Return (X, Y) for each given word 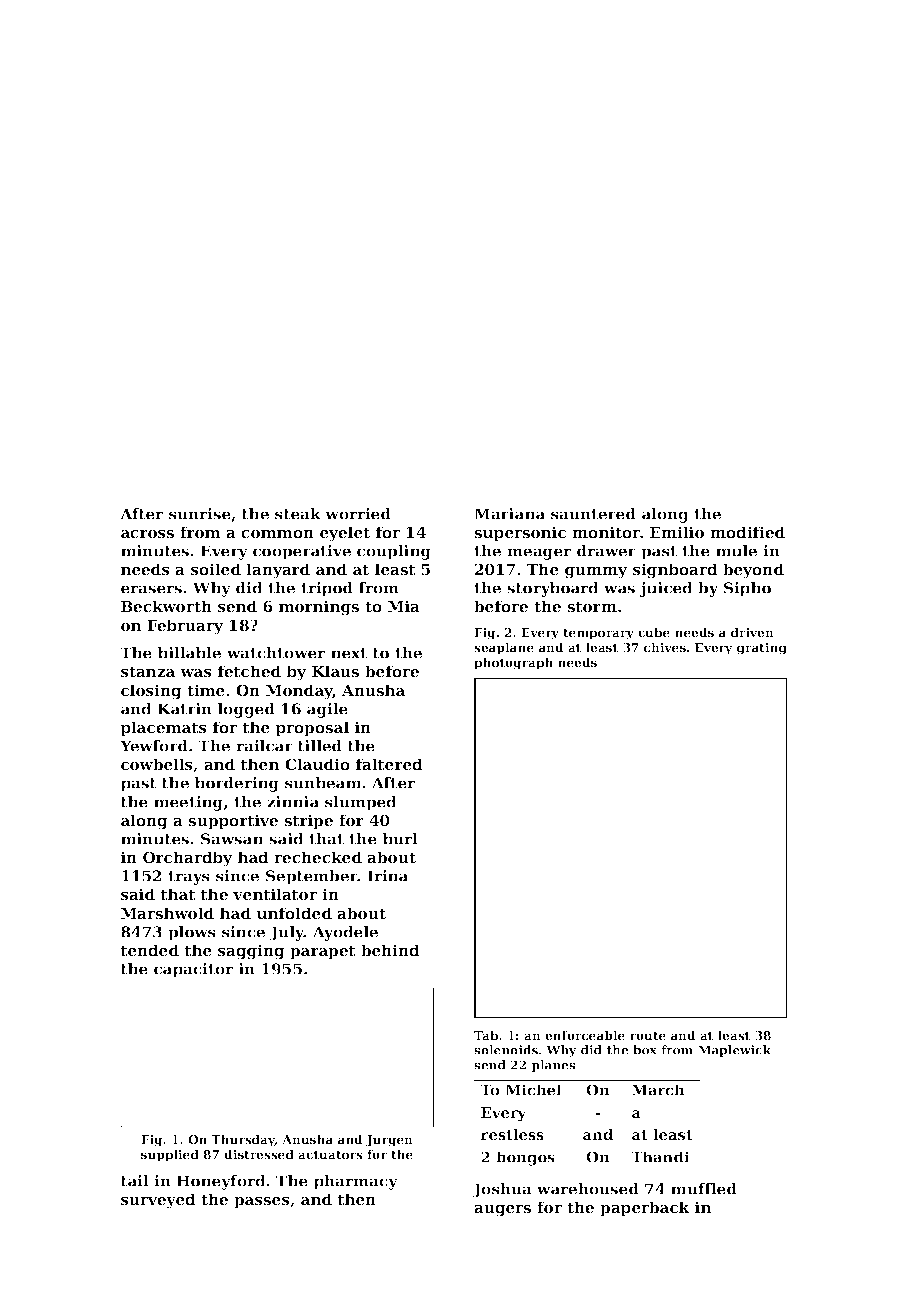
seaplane (504, 648)
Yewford (154, 746)
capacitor (193, 970)
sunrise (200, 514)
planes (554, 1066)
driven (752, 632)
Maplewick (734, 1051)
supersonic (520, 533)
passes (262, 1202)
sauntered (593, 514)
